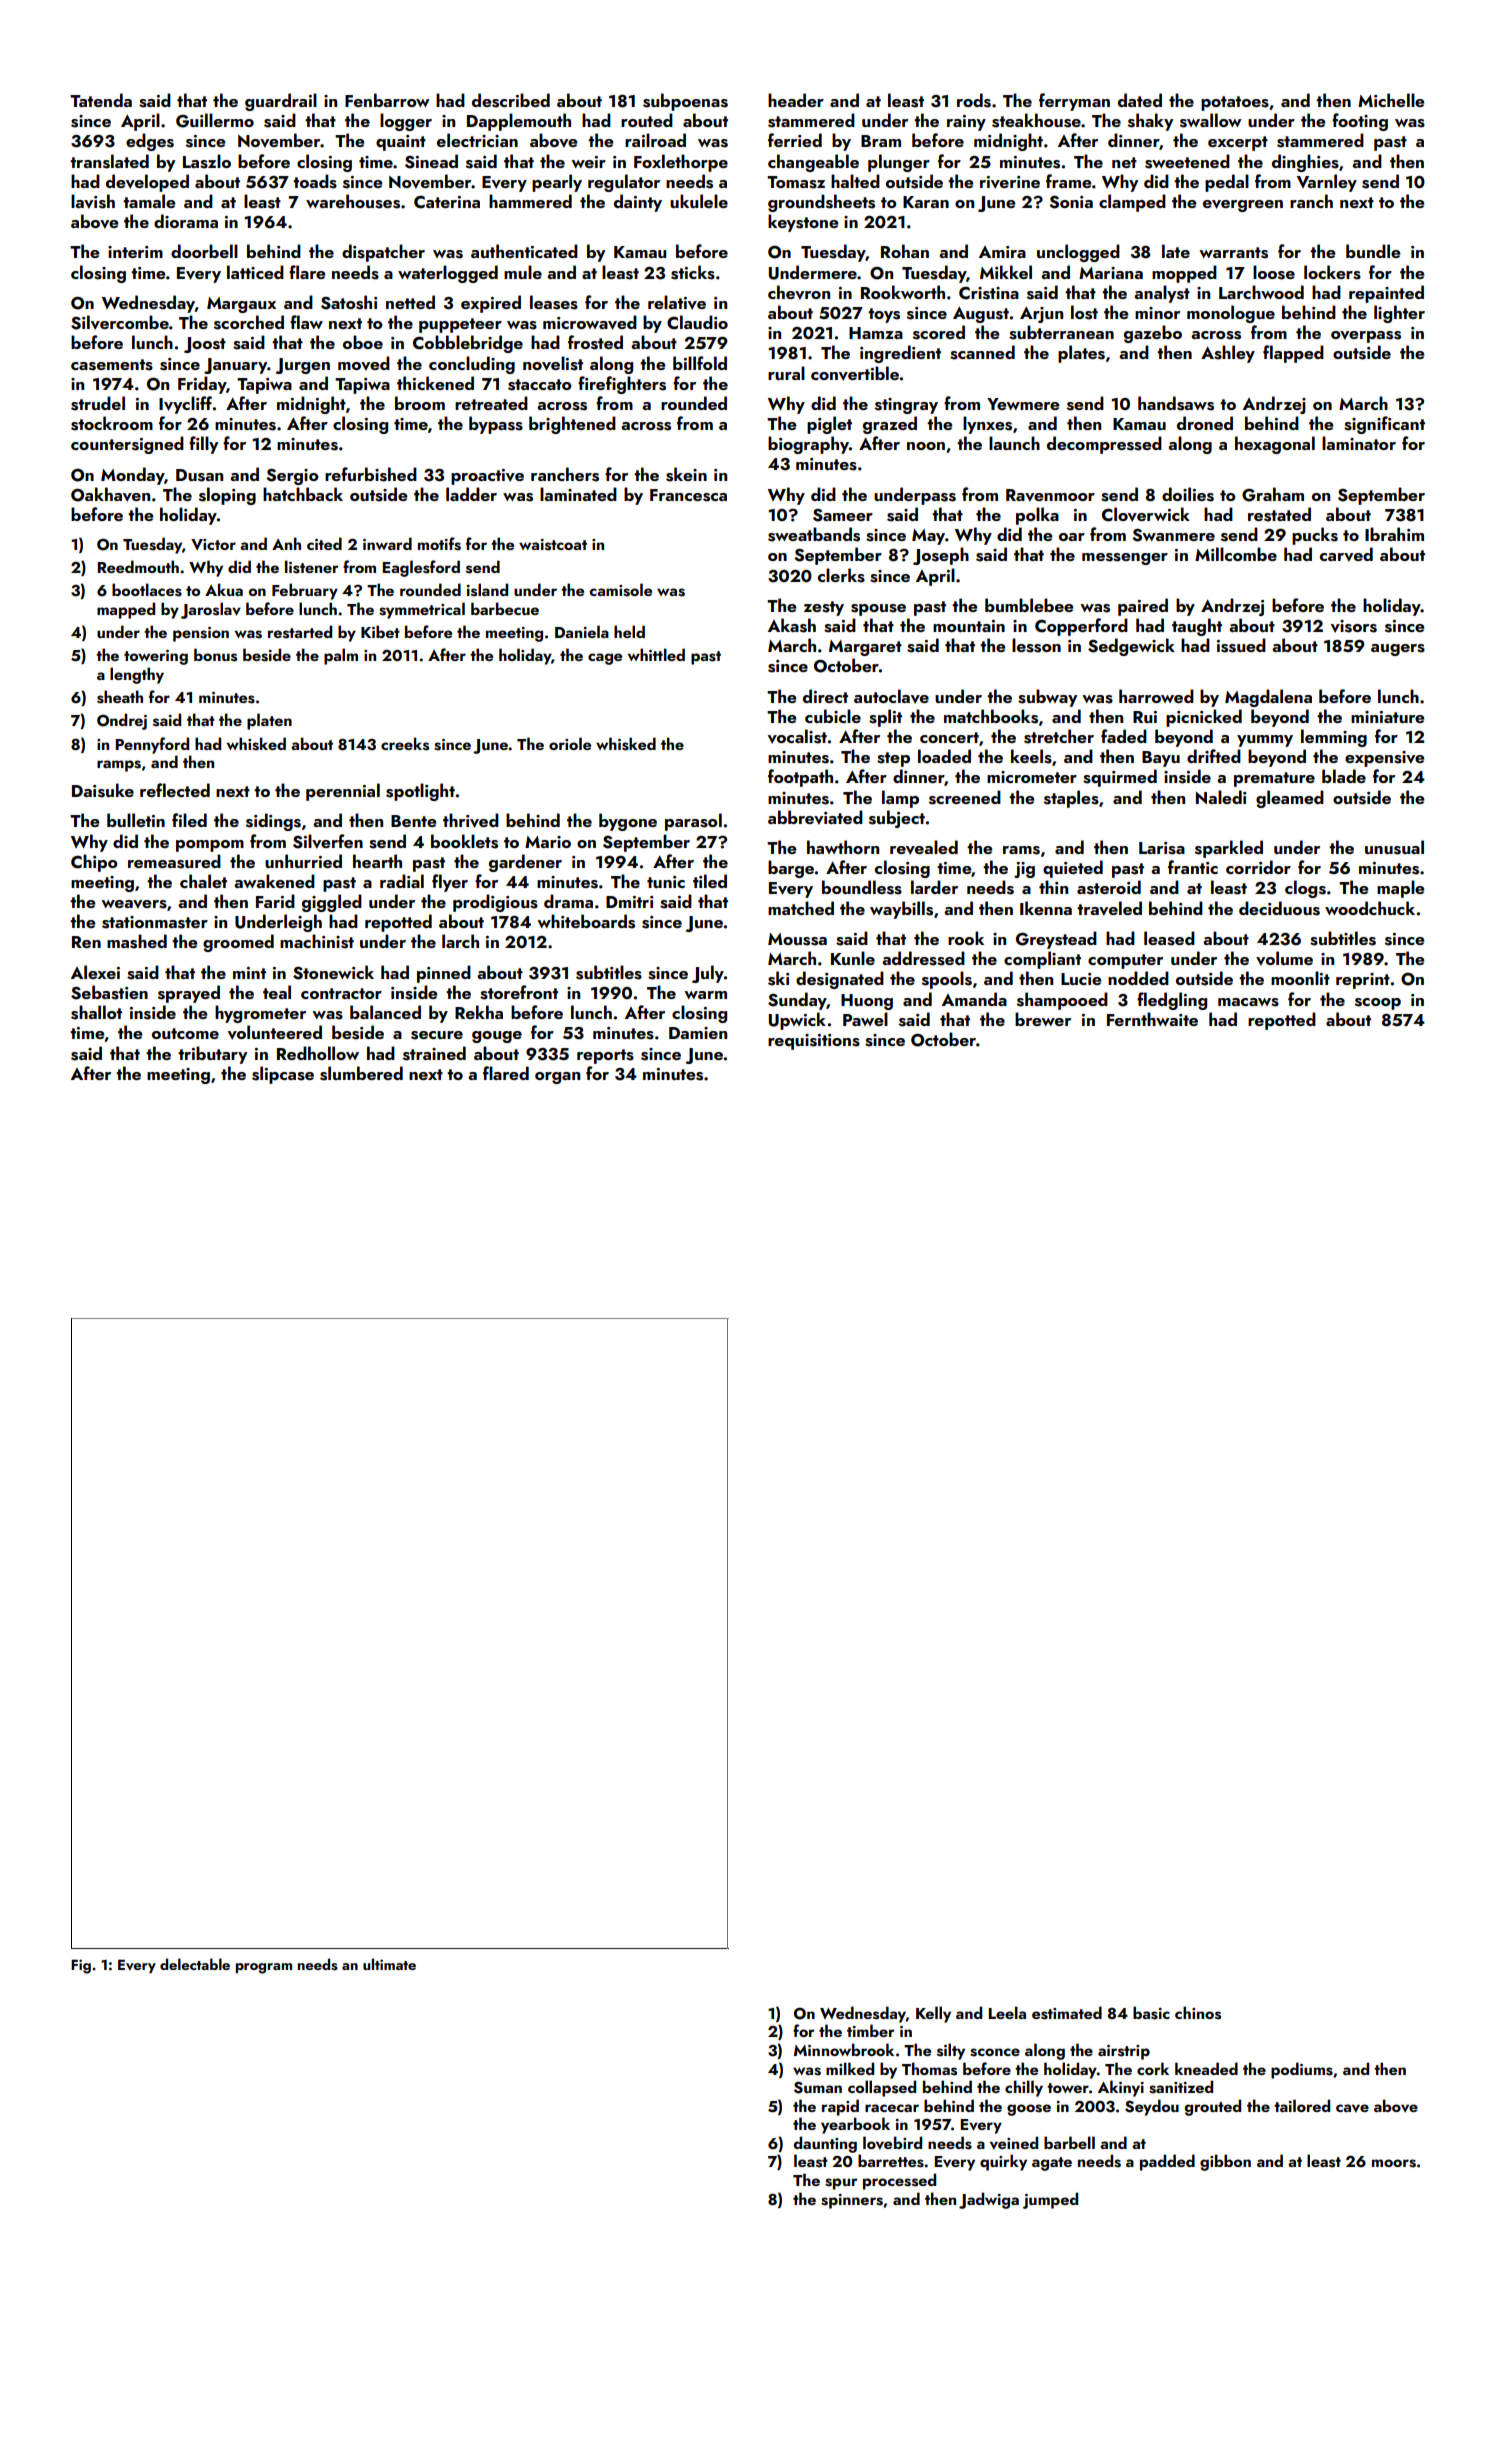 This screenshot has width=1496, height=2464. What do you see at coordinates (195, 1964) in the screenshot?
I see `delectable` at bounding box center [195, 1964].
